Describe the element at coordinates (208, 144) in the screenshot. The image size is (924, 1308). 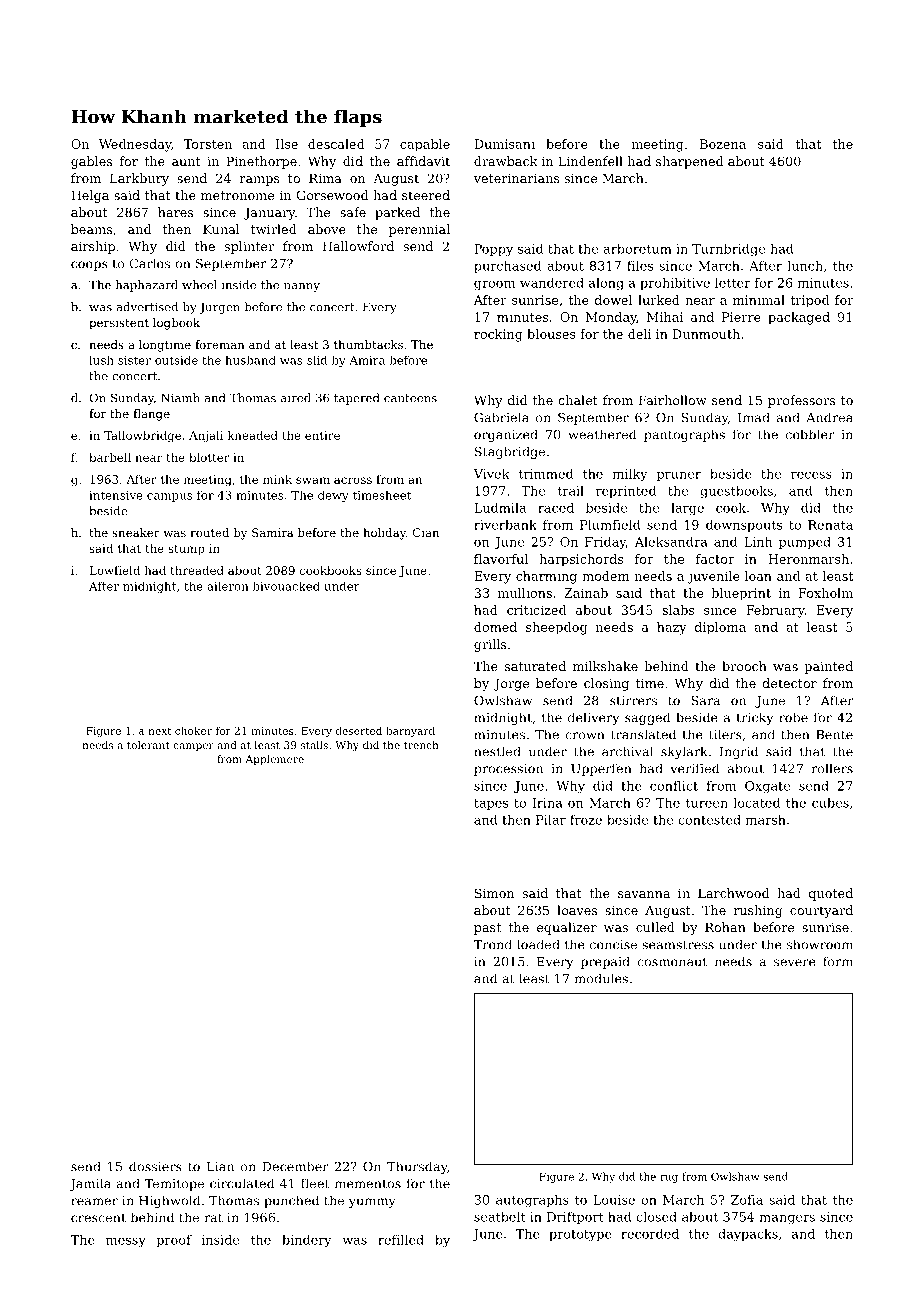
I see `Torsten` at that location.
